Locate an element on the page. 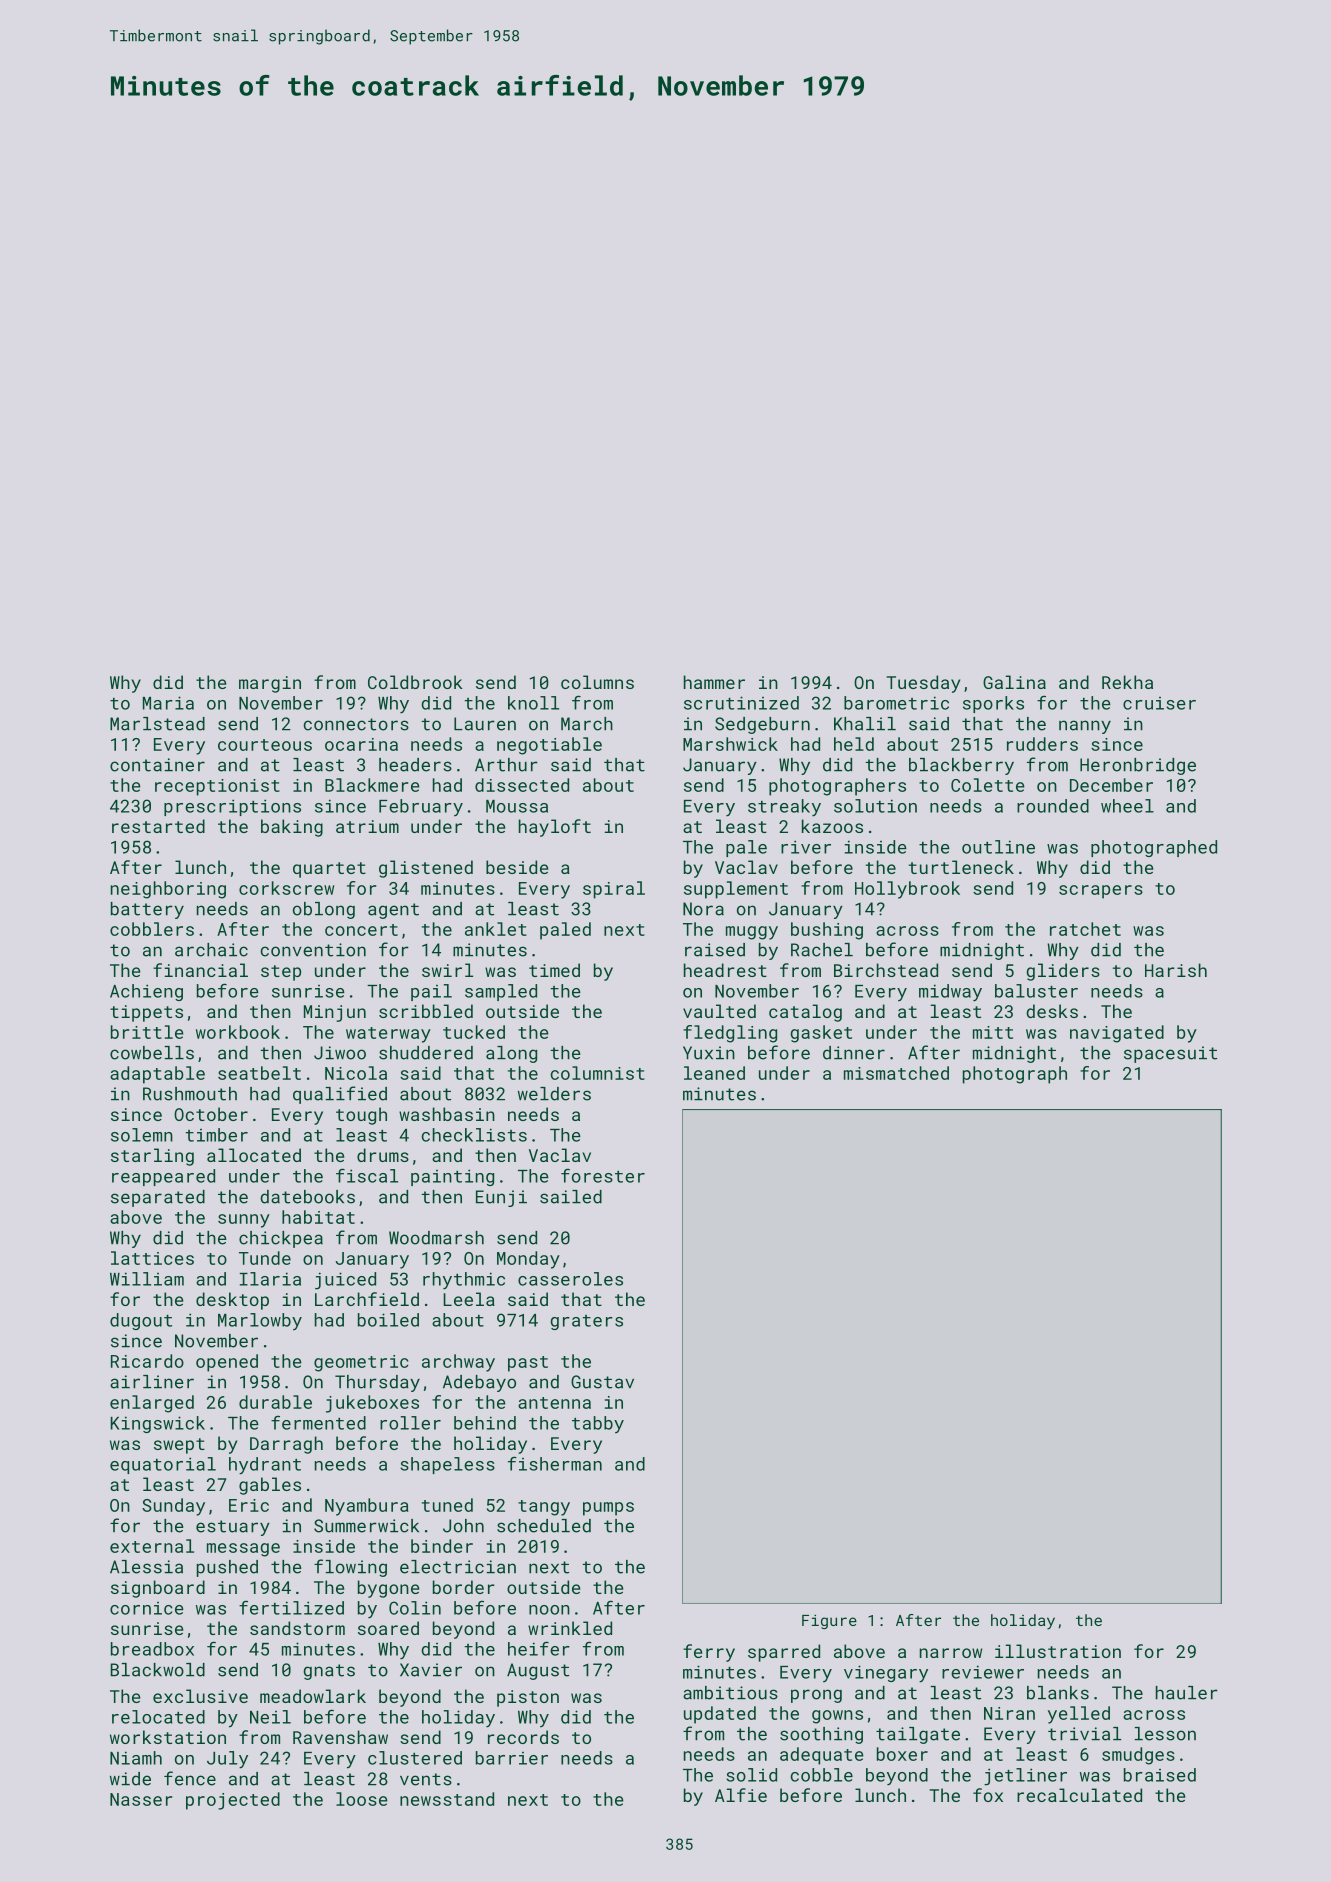 This page has height=1882, width=1331. catalog is located at coordinates (805, 1013).
